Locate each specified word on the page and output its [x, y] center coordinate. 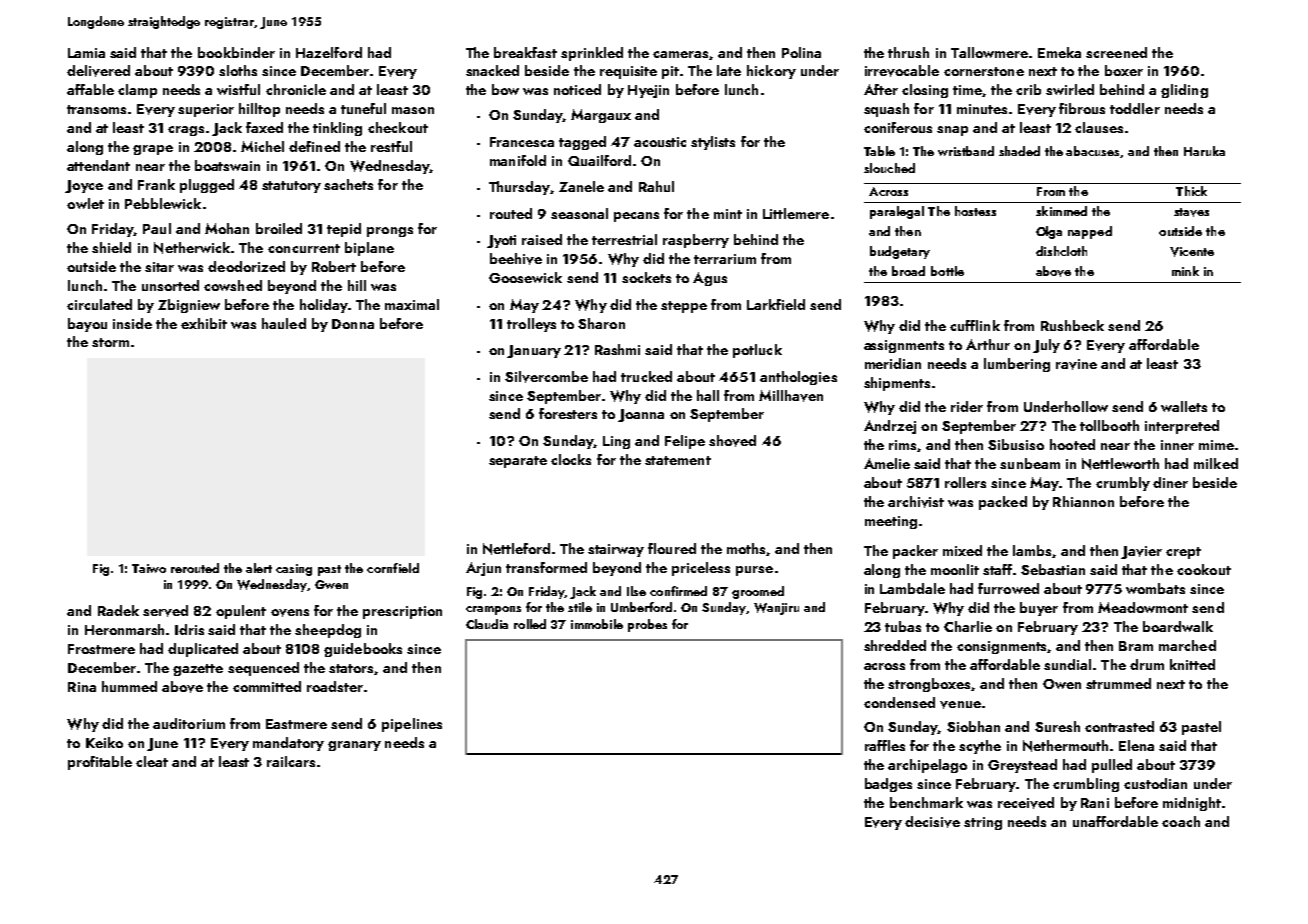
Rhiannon [1083, 501]
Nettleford [516, 549]
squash [886, 110]
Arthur [988, 344]
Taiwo [149, 568]
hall [708, 395]
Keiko [104, 742]
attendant [98, 165]
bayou [87, 325]
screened [1116, 52]
